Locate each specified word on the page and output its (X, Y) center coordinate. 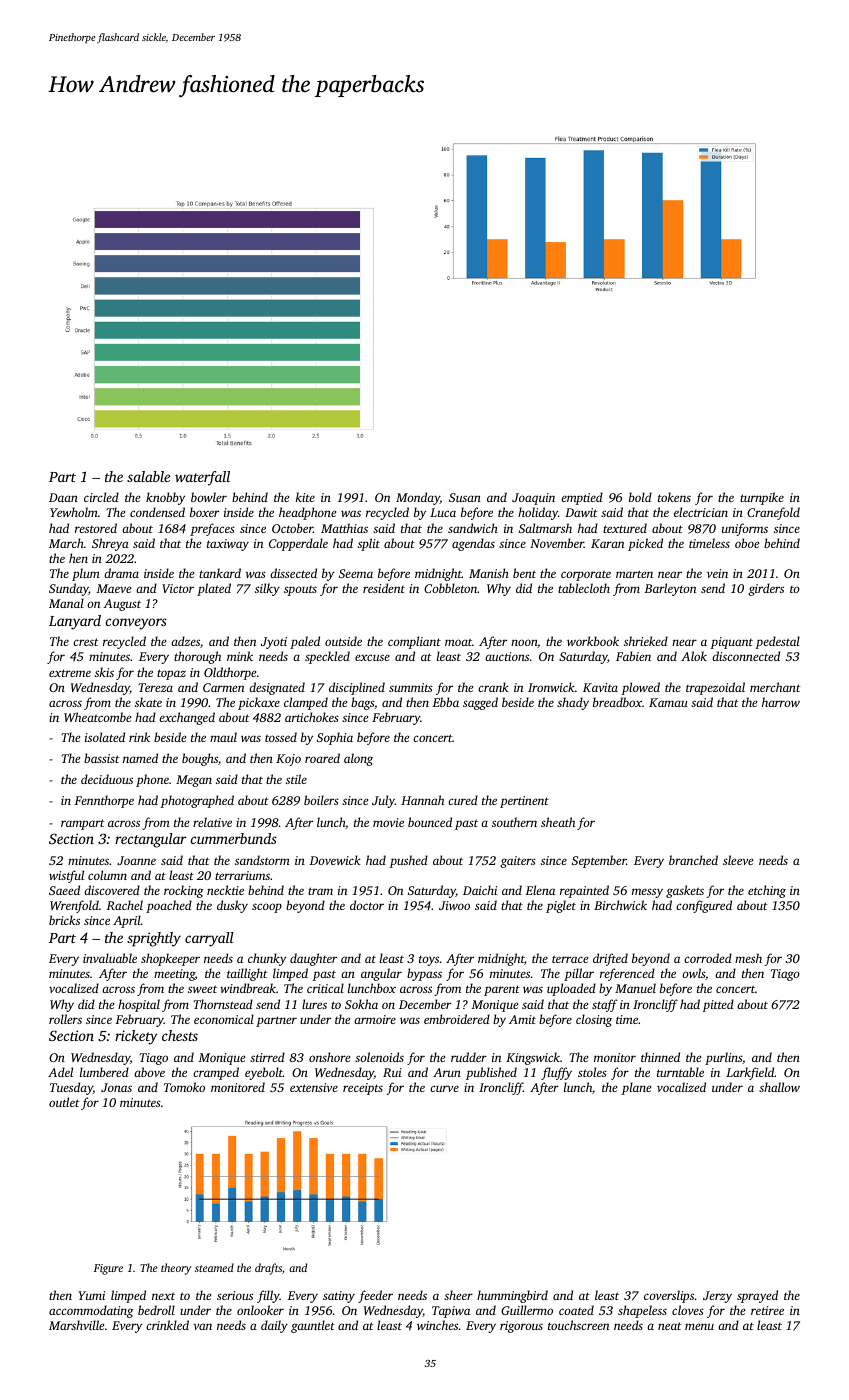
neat (670, 1326)
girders (766, 589)
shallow (779, 1087)
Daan (63, 497)
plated (214, 589)
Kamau (668, 702)
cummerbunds (234, 838)
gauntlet (313, 1326)
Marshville (76, 1325)
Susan (465, 497)
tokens (674, 497)
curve (444, 1088)
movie (388, 822)
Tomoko (184, 1087)
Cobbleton (451, 588)
